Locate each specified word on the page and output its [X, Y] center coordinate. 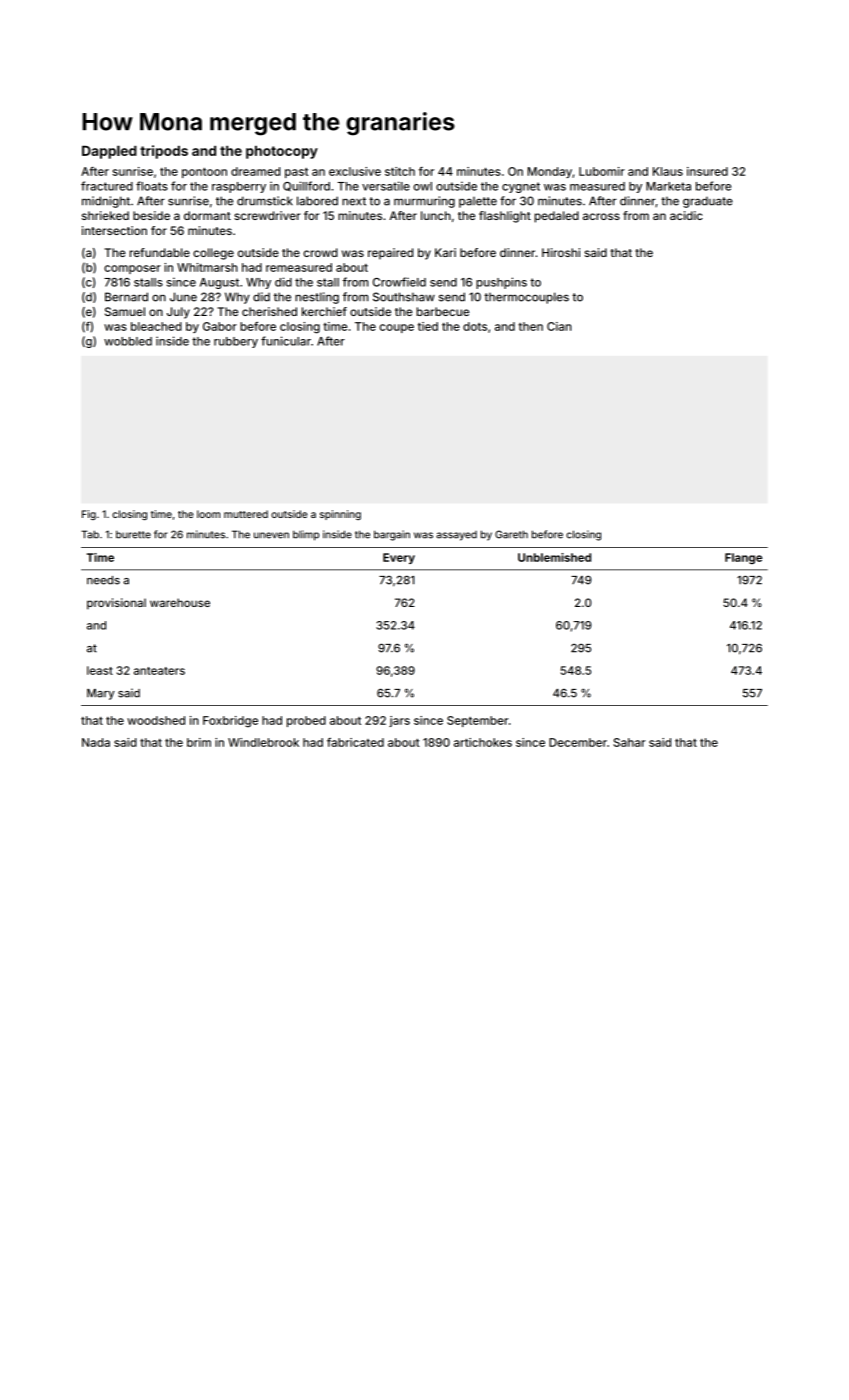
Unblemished [554, 557]
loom [208, 514]
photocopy [282, 152]
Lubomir [602, 171]
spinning [340, 515]
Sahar [629, 742]
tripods [164, 152]
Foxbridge [230, 722]
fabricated [355, 742]
